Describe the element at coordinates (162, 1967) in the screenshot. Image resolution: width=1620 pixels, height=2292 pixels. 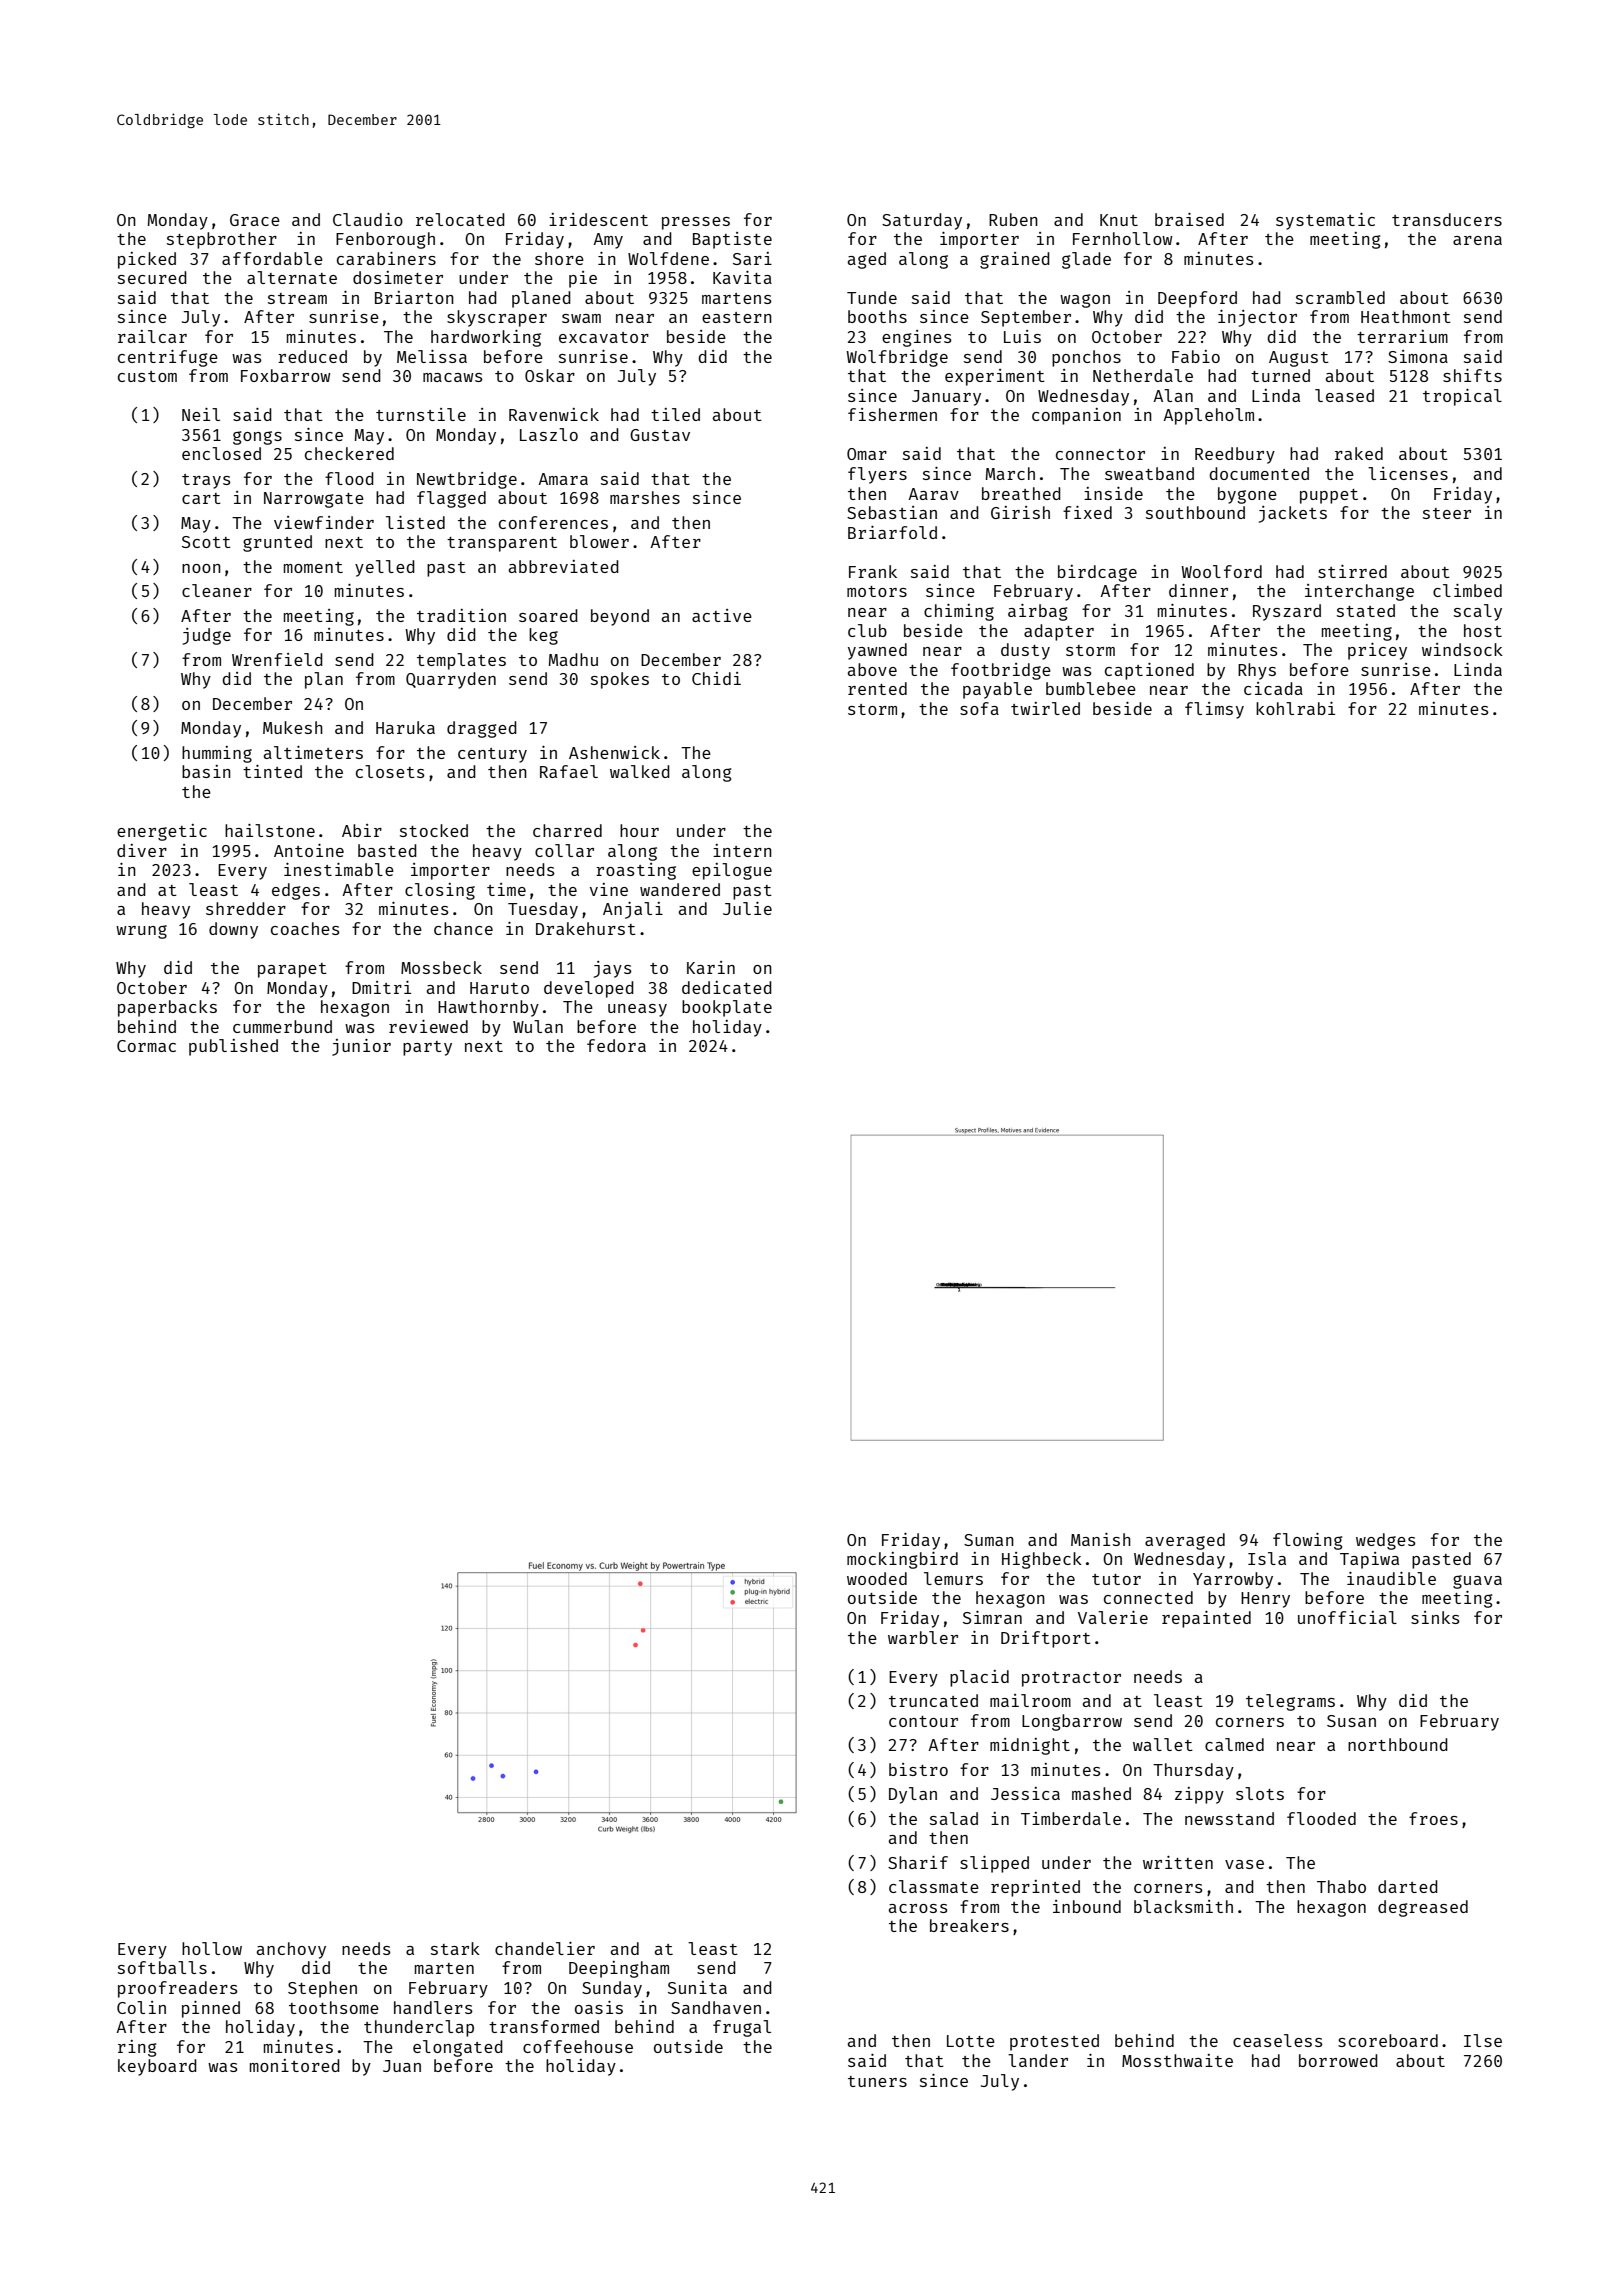
I see `softballs` at that location.
